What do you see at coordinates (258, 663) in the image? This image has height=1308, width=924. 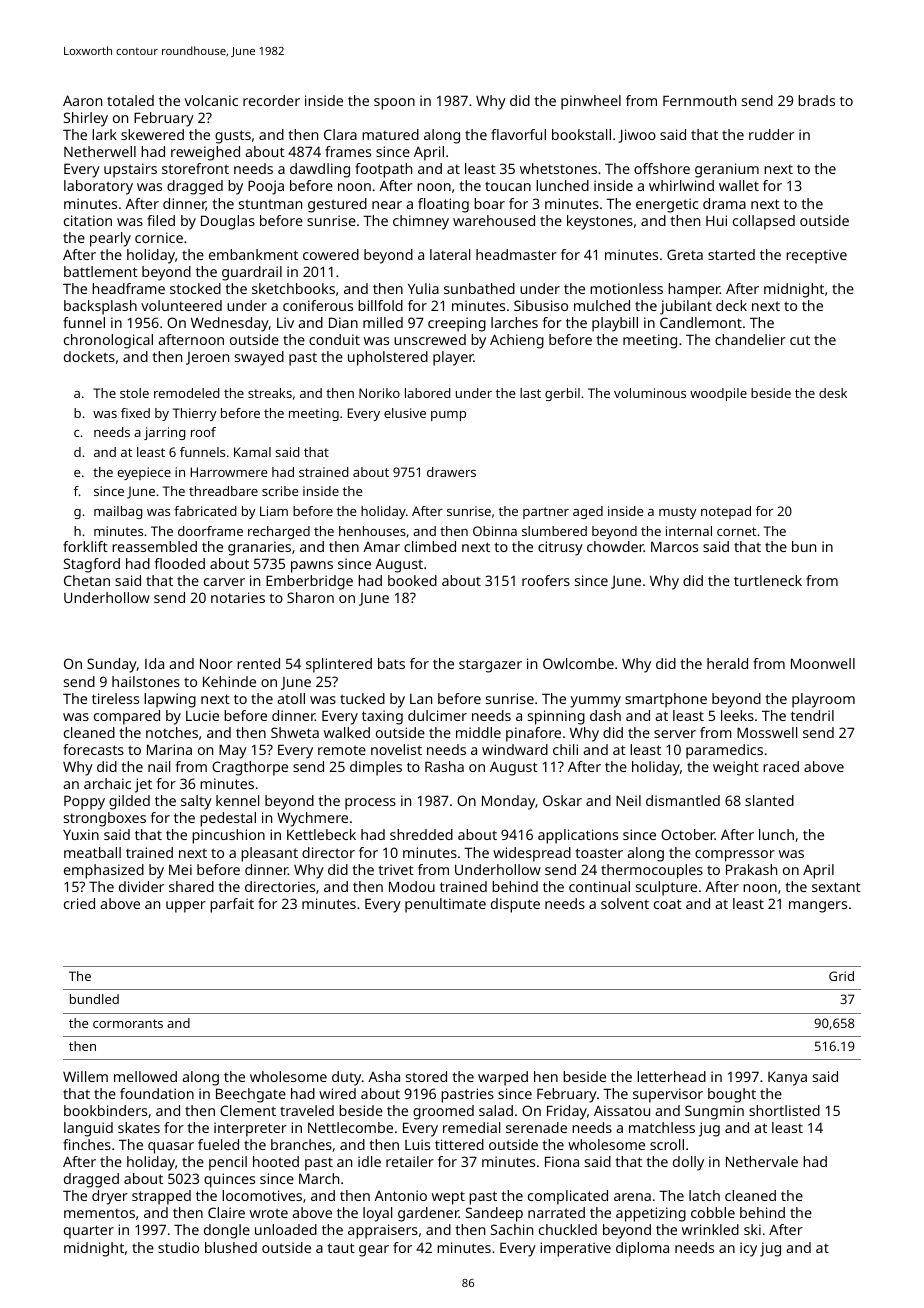 I see `rented` at bounding box center [258, 663].
